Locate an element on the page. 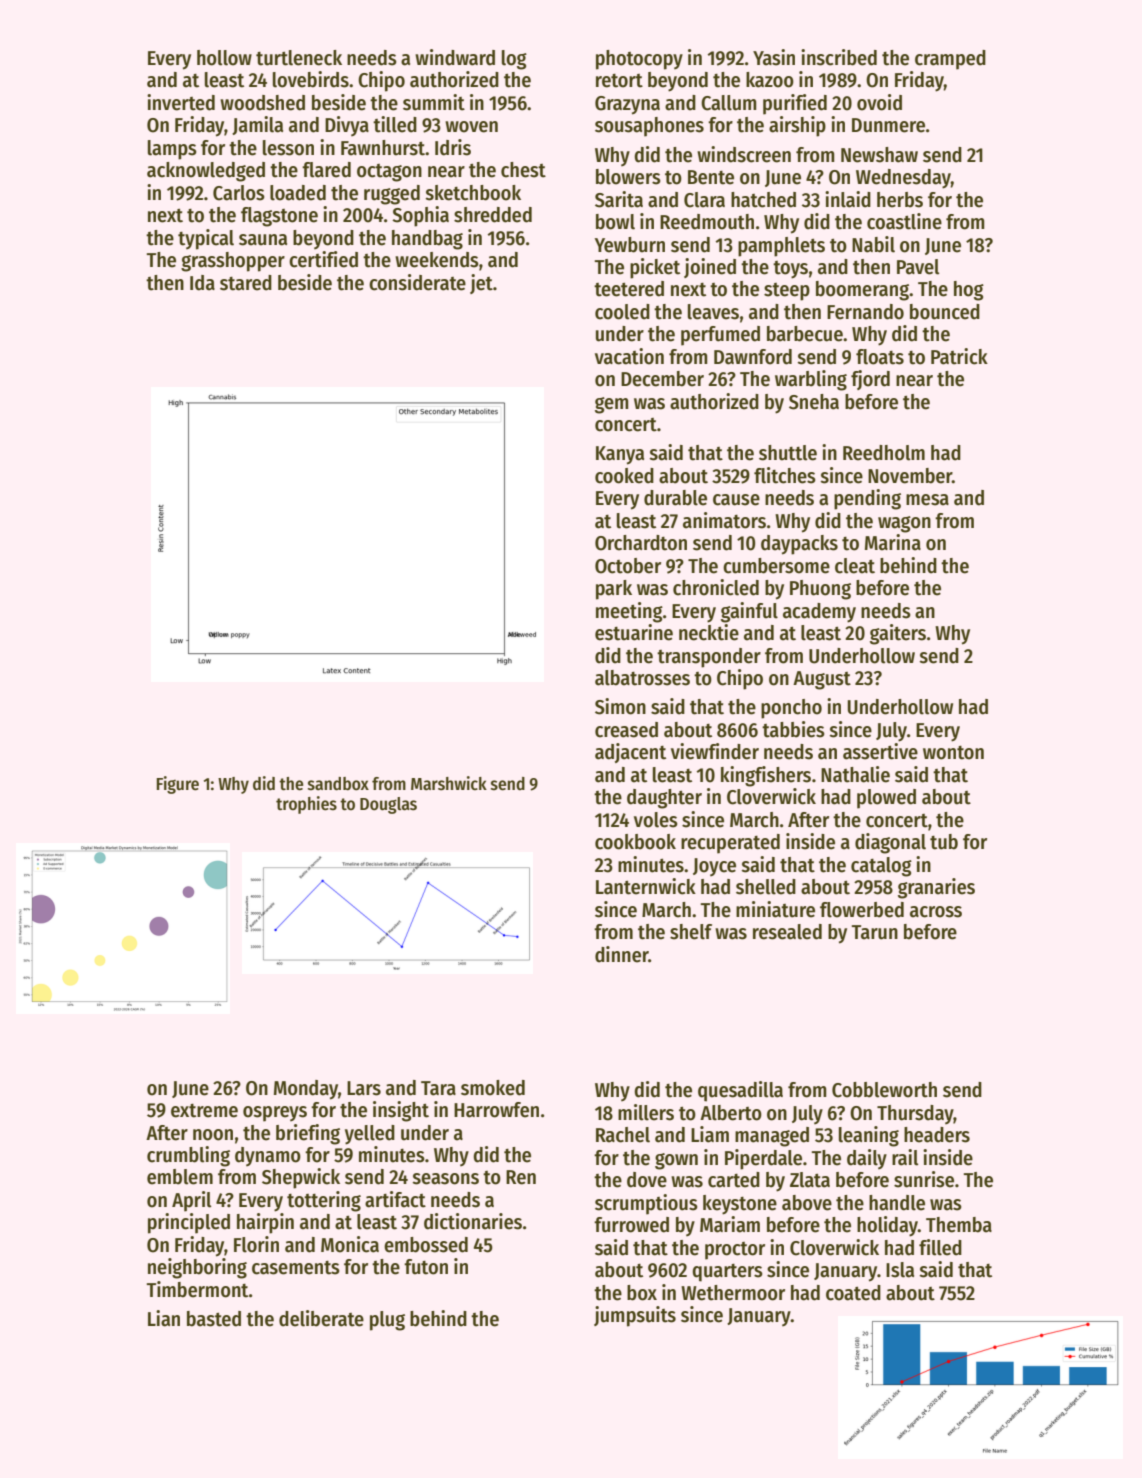  windward is located at coordinates (455, 57).
